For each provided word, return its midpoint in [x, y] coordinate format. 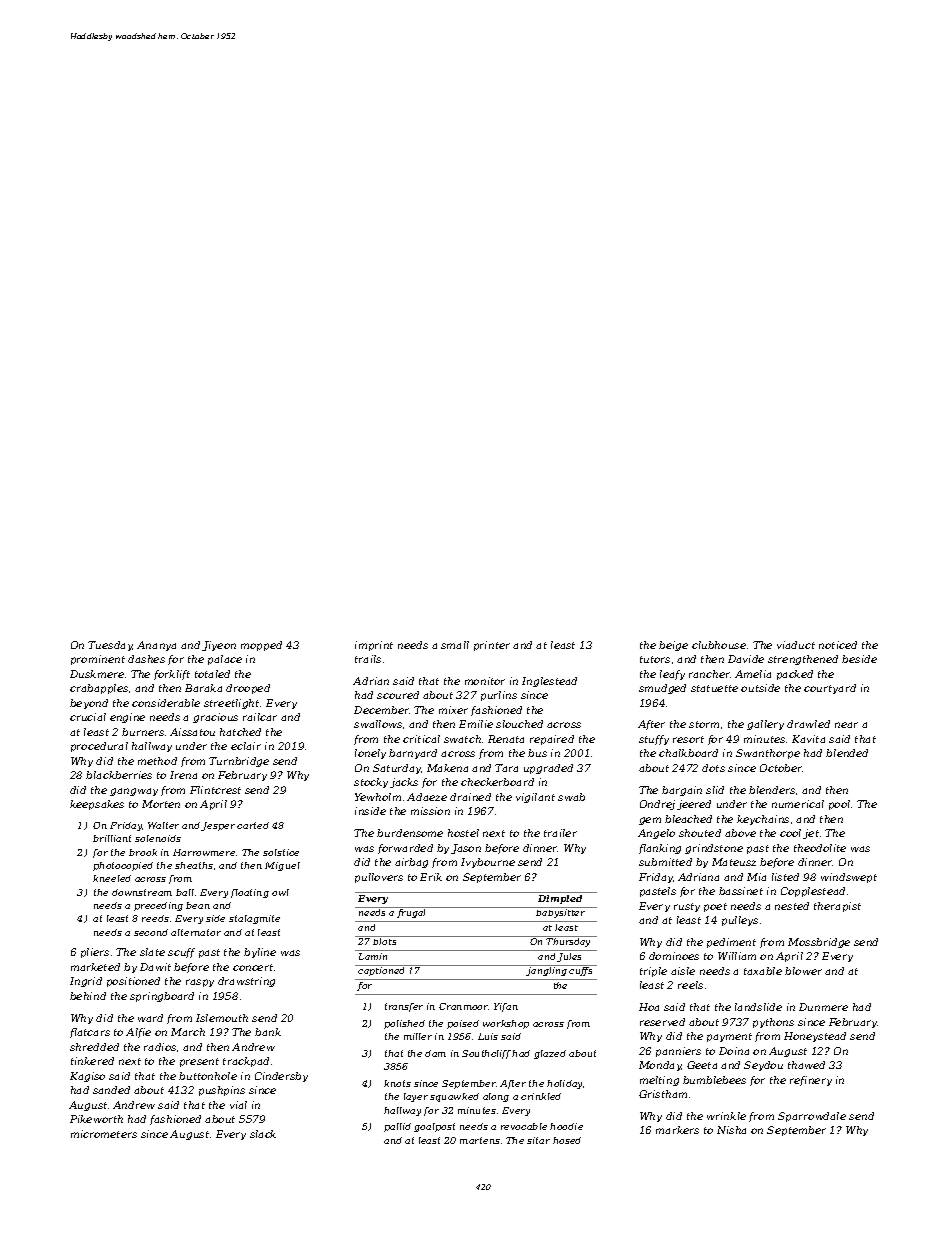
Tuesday [110, 646]
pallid [397, 1127]
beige [673, 646]
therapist [837, 907]
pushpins [222, 1091]
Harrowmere [204, 852]
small [455, 645]
